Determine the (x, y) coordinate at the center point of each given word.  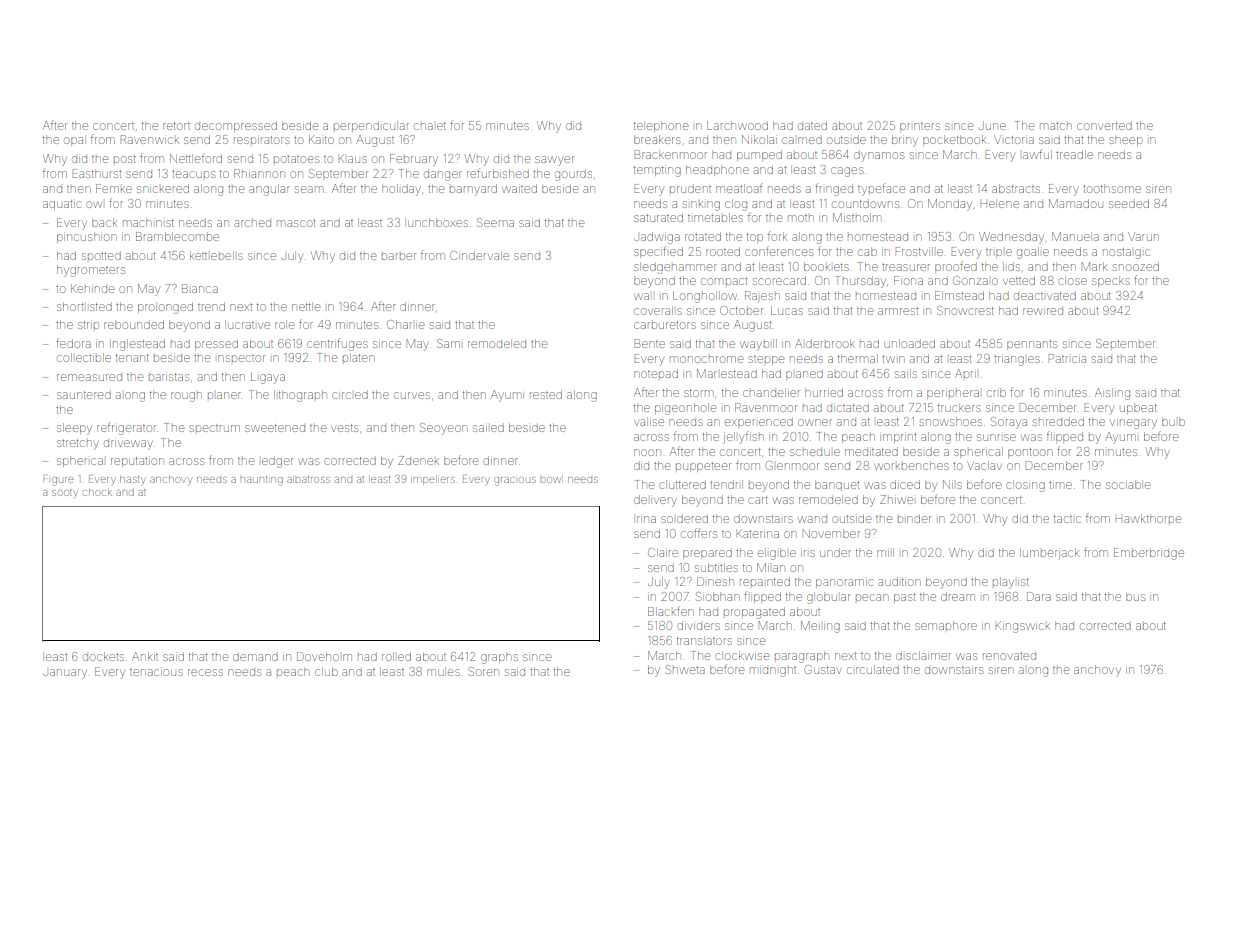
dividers (698, 625)
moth (801, 218)
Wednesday (1011, 238)
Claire (663, 552)
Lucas (787, 310)
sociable (1128, 484)
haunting (262, 481)
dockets (103, 656)
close (1072, 280)
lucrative (247, 324)
